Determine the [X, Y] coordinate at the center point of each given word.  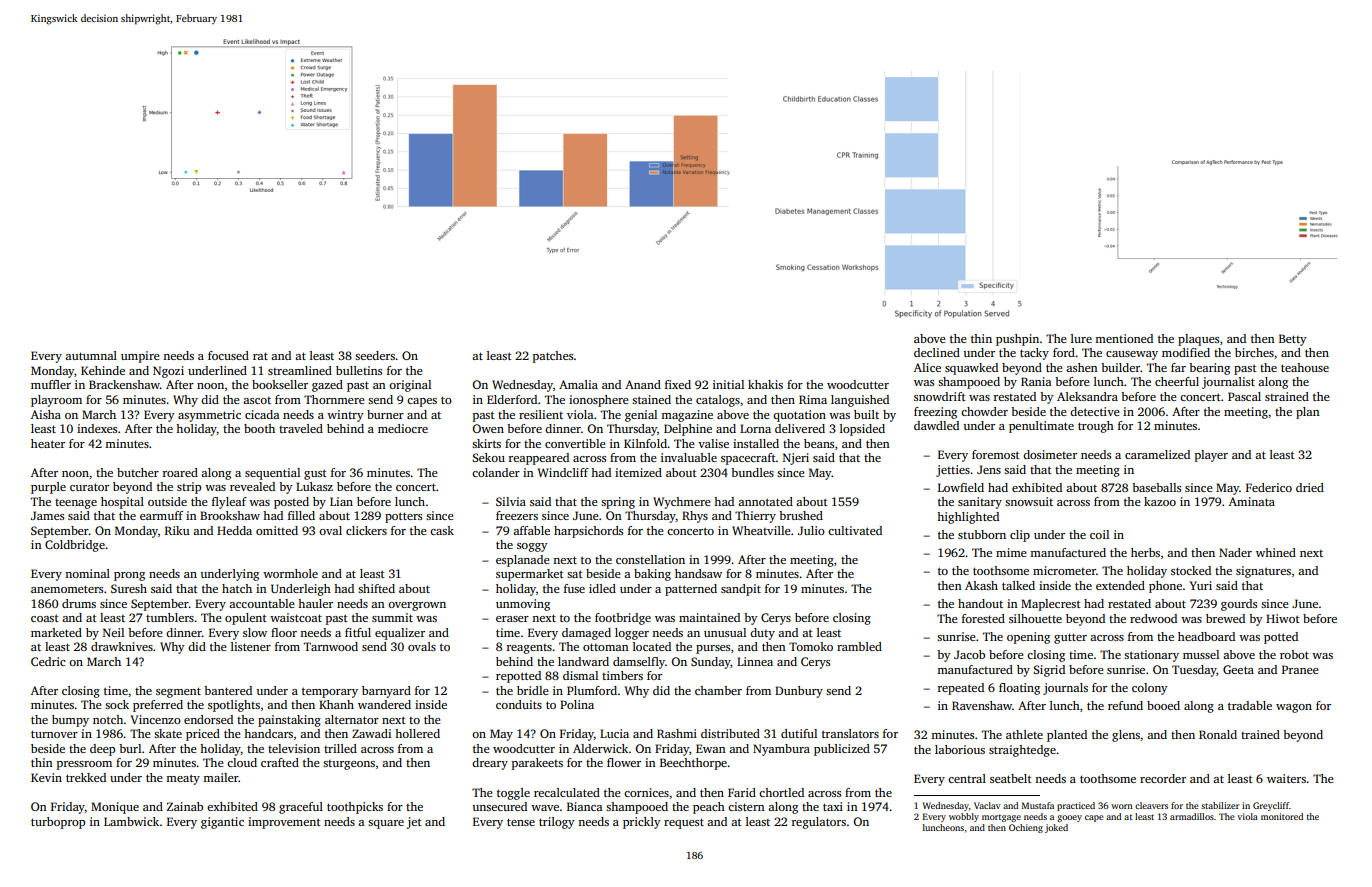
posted [291, 503]
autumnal [91, 355]
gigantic [222, 823]
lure [1081, 338]
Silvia [511, 501]
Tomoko [811, 646]
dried [1310, 487]
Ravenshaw [982, 705]
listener [251, 646]
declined [937, 352]
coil [1099, 534]
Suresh [129, 588]
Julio [811, 530]
